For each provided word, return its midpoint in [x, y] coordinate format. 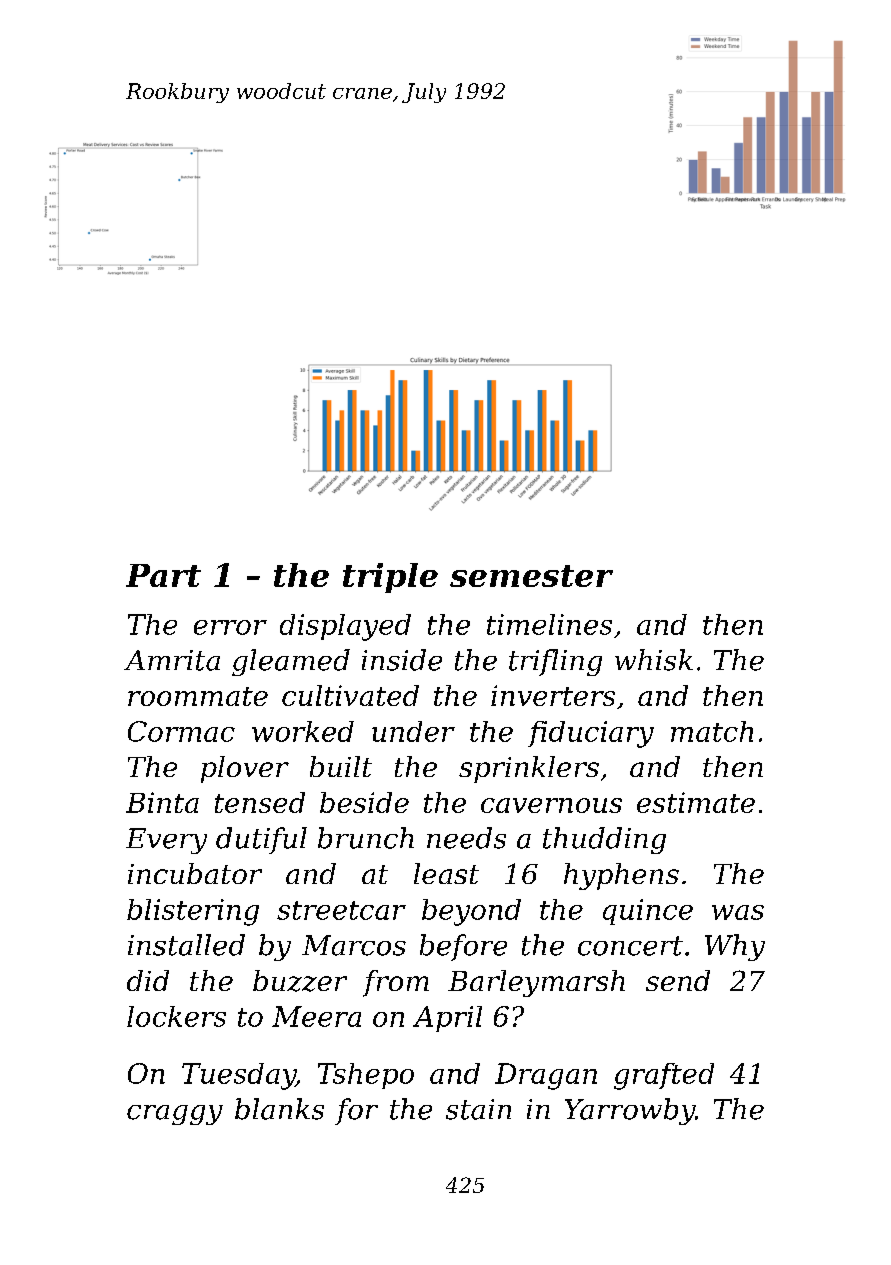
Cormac [181, 731]
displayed [345, 627]
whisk [654, 660]
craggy [175, 1115]
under [413, 731]
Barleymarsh [536, 983]
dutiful [261, 840]
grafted [664, 1076]
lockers [176, 1016]
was [738, 912]
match [712, 731]
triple [390, 578]
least [446, 873]
